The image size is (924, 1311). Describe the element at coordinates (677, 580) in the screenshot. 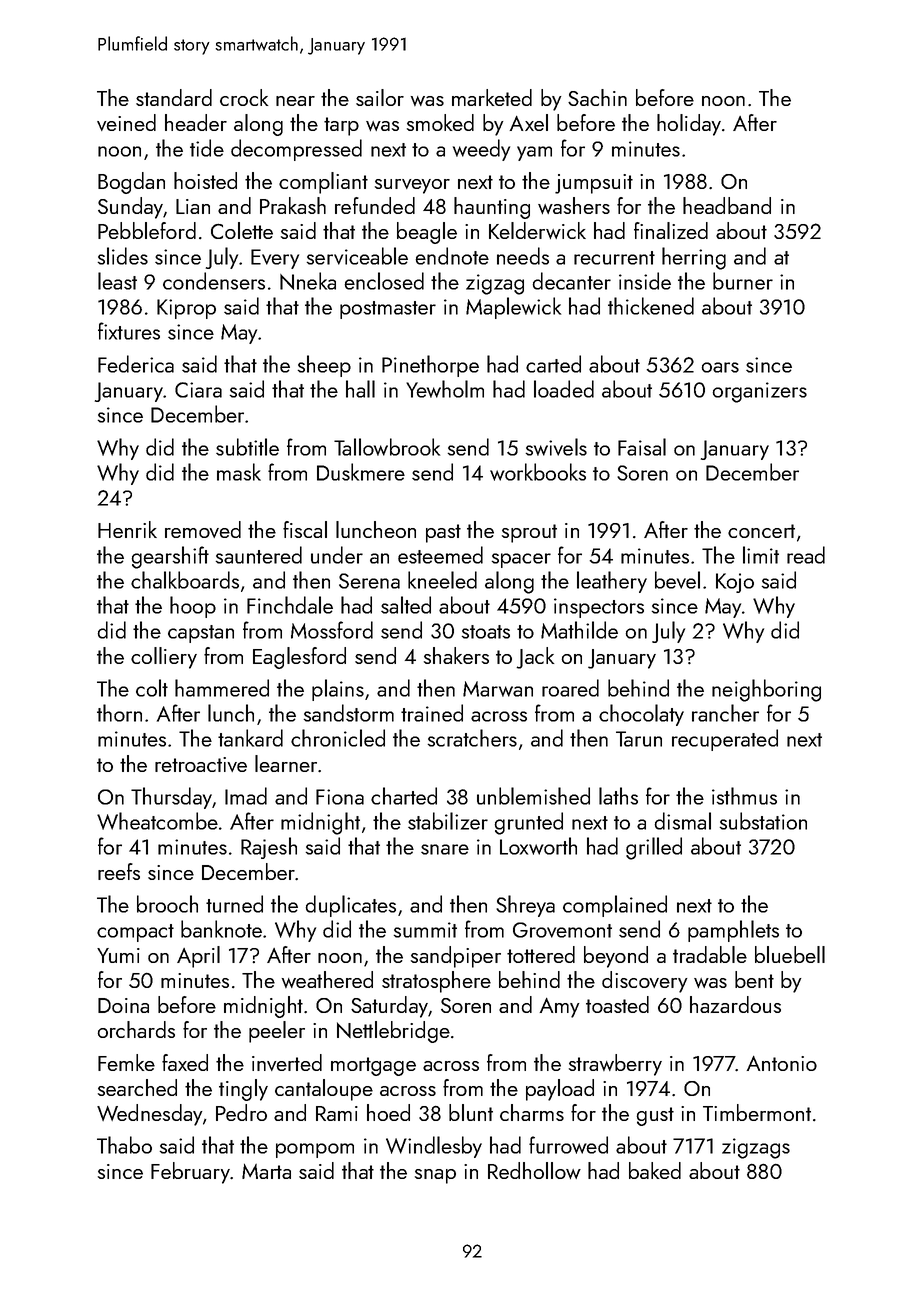

I see `bevel` at that location.
